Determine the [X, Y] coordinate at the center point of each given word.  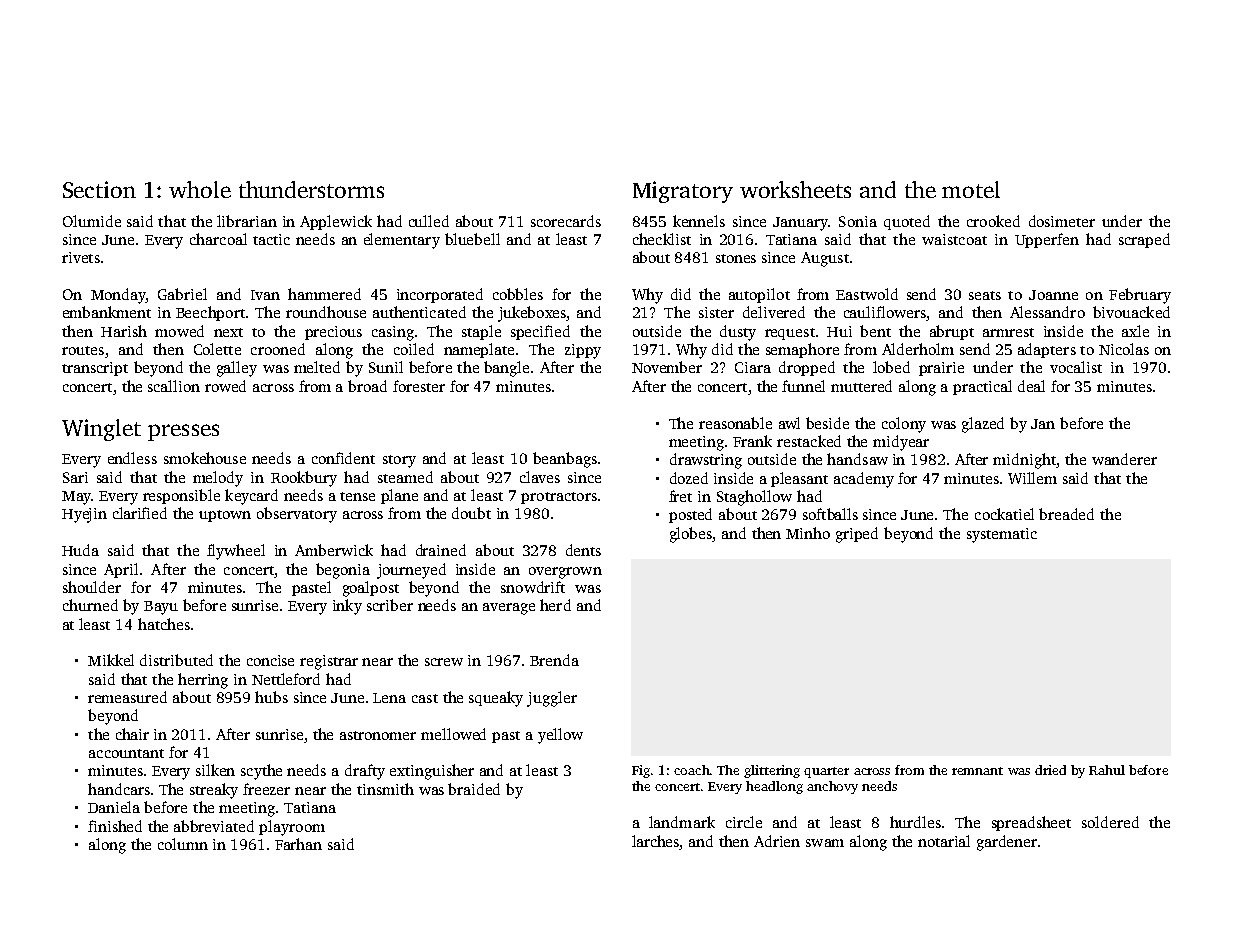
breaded [1066, 514]
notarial [944, 841]
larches [655, 841]
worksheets [795, 189]
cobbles [518, 294]
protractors [559, 498]
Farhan [298, 844]
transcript [95, 369]
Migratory [683, 192]
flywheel [236, 552]
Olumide [92, 221]
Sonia [858, 221]
